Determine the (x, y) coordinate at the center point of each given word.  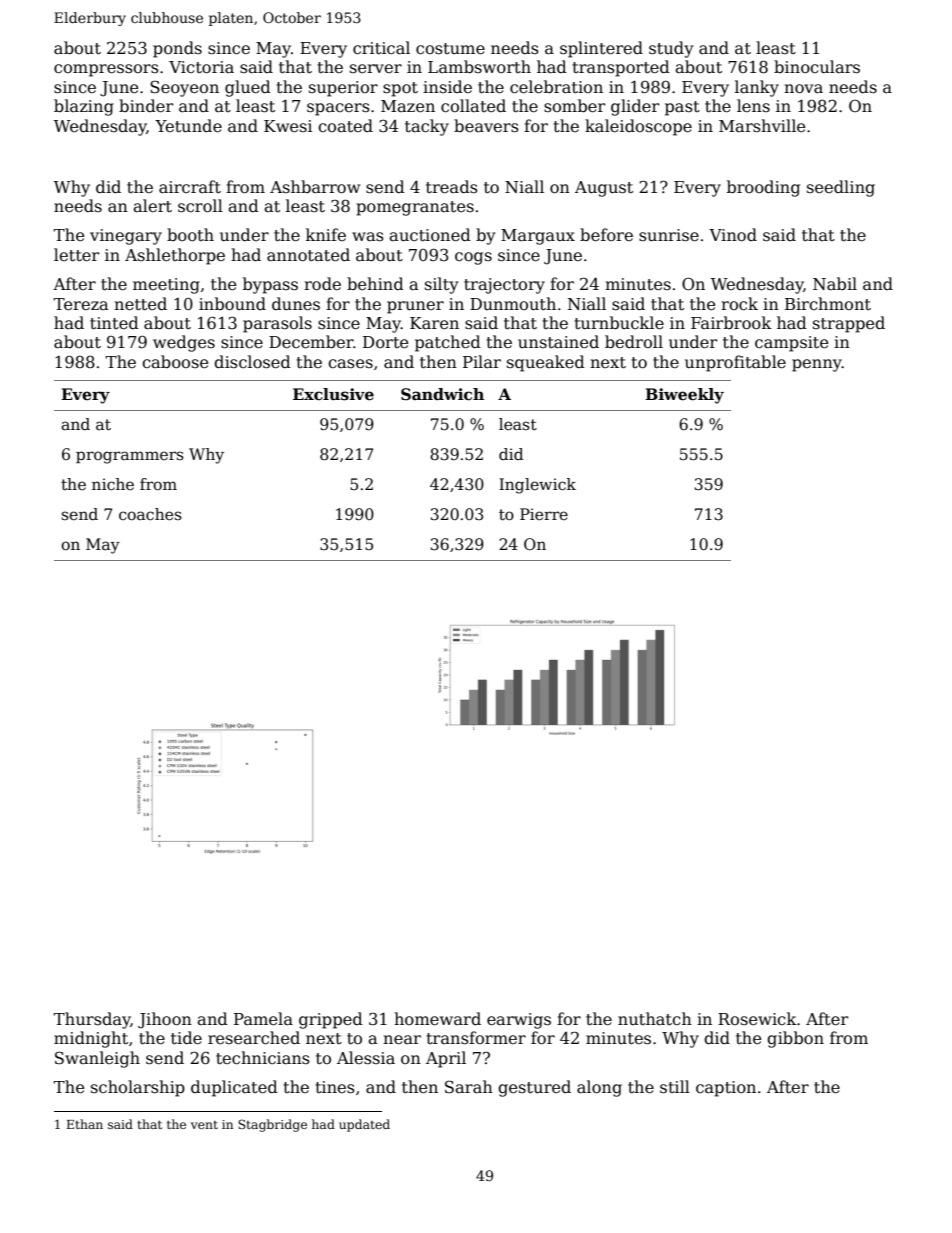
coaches (150, 514)
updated (364, 1125)
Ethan (85, 1124)
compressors (106, 70)
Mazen (408, 106)
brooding (763, 188)
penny (817, 365)
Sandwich (442, 394)
